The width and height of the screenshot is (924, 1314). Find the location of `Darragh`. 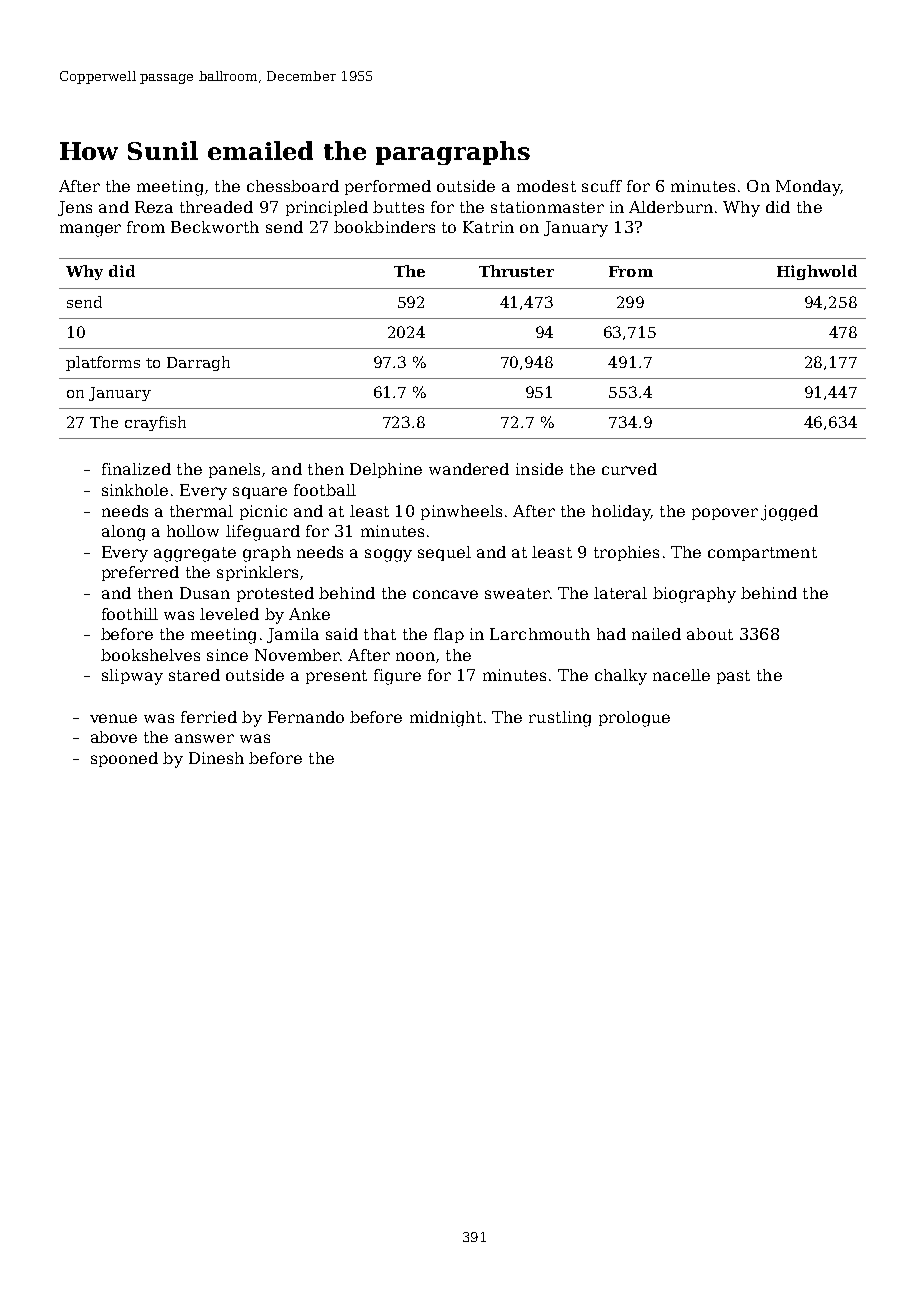

Darragh is located at coordinates (198, 363).
